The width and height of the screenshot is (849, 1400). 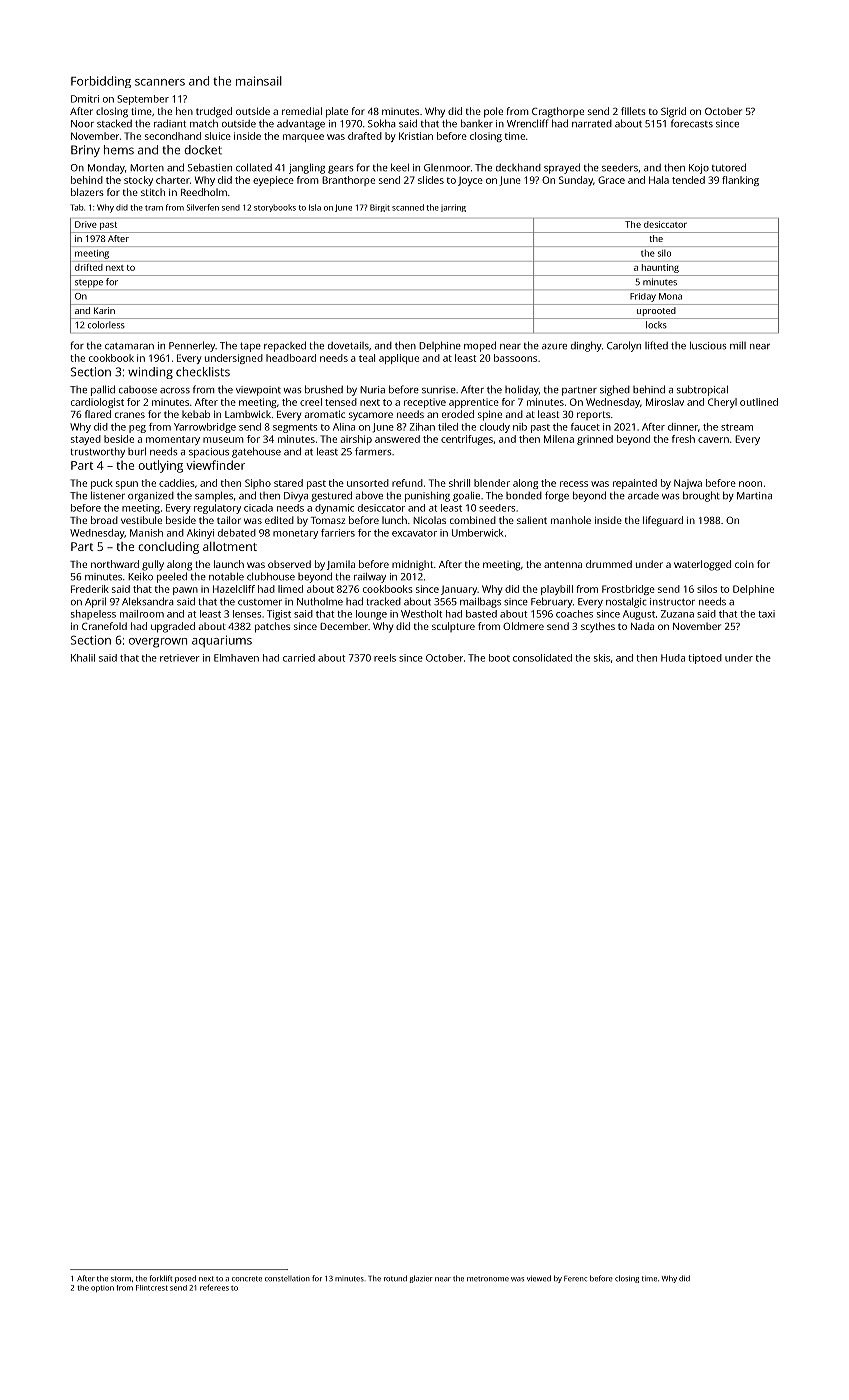 What do you see at coordinates (499, 658) in the screenshot?
I see `boot` at bounding box center [499, 658].
